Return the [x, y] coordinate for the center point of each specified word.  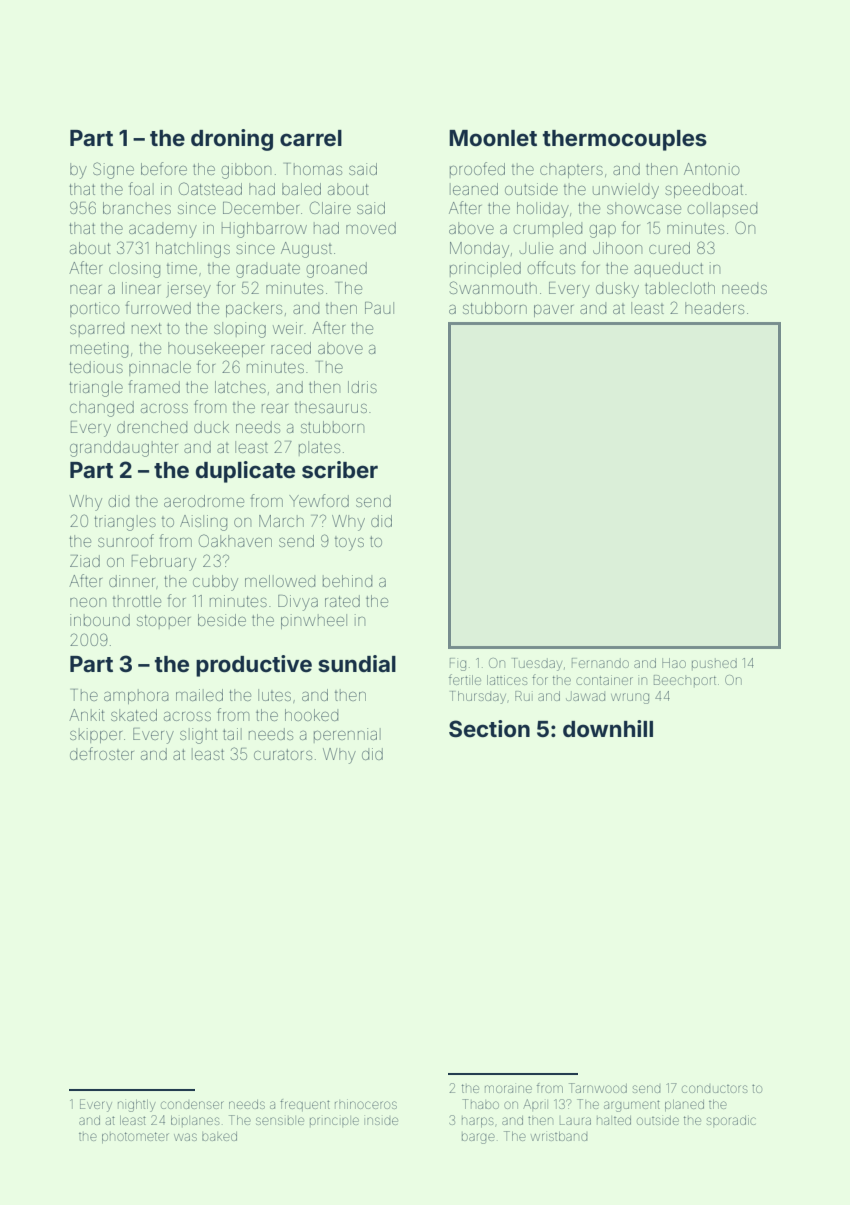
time [182, 268]
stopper [164, 622]
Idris [362, 387]
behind [347, 581]
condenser [192, 1105]
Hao [674, 663]
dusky [617, 290]
